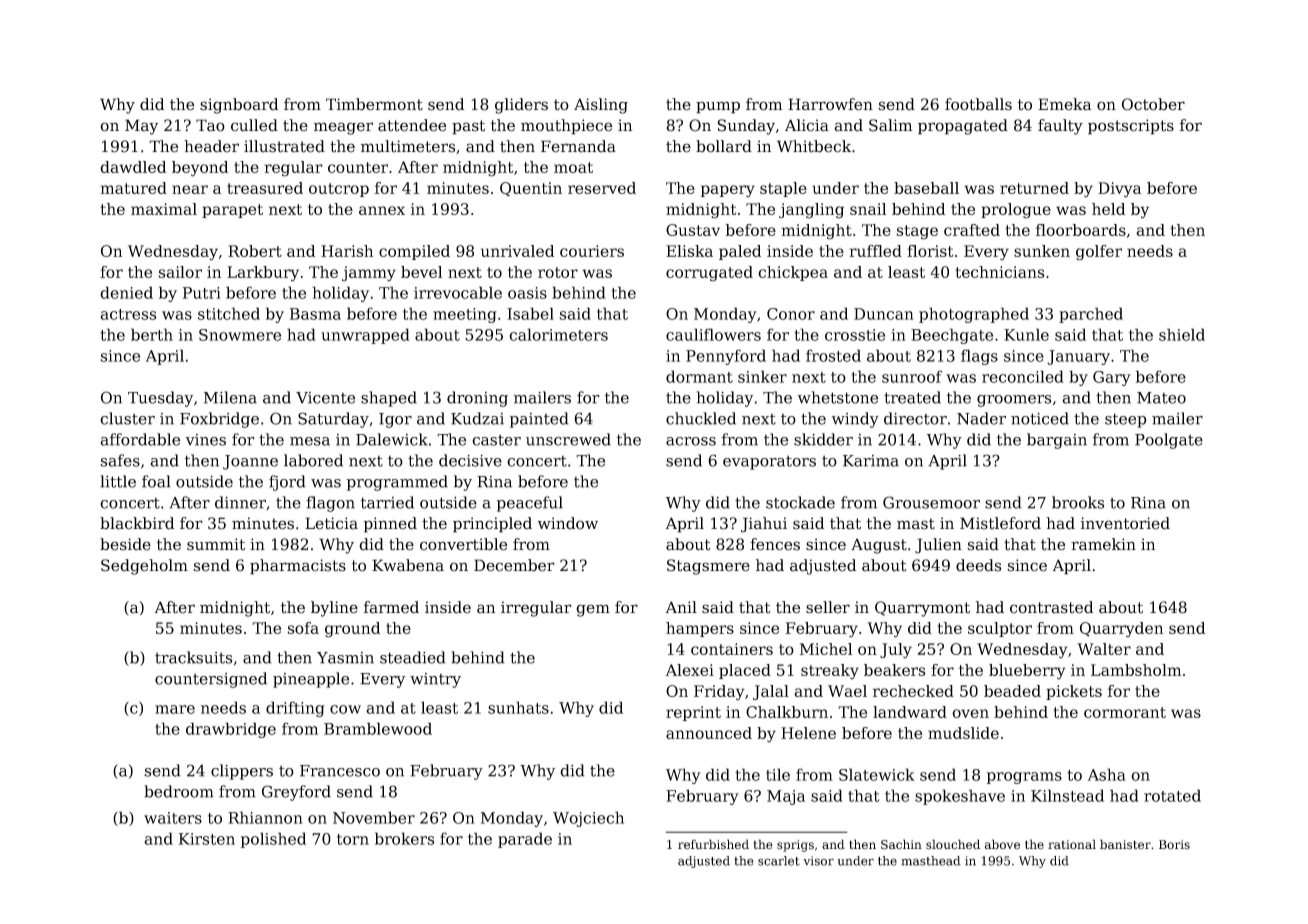 The width and height of the screenshot is (1308, 924). I want to click on Karima, so click(871, 461).
